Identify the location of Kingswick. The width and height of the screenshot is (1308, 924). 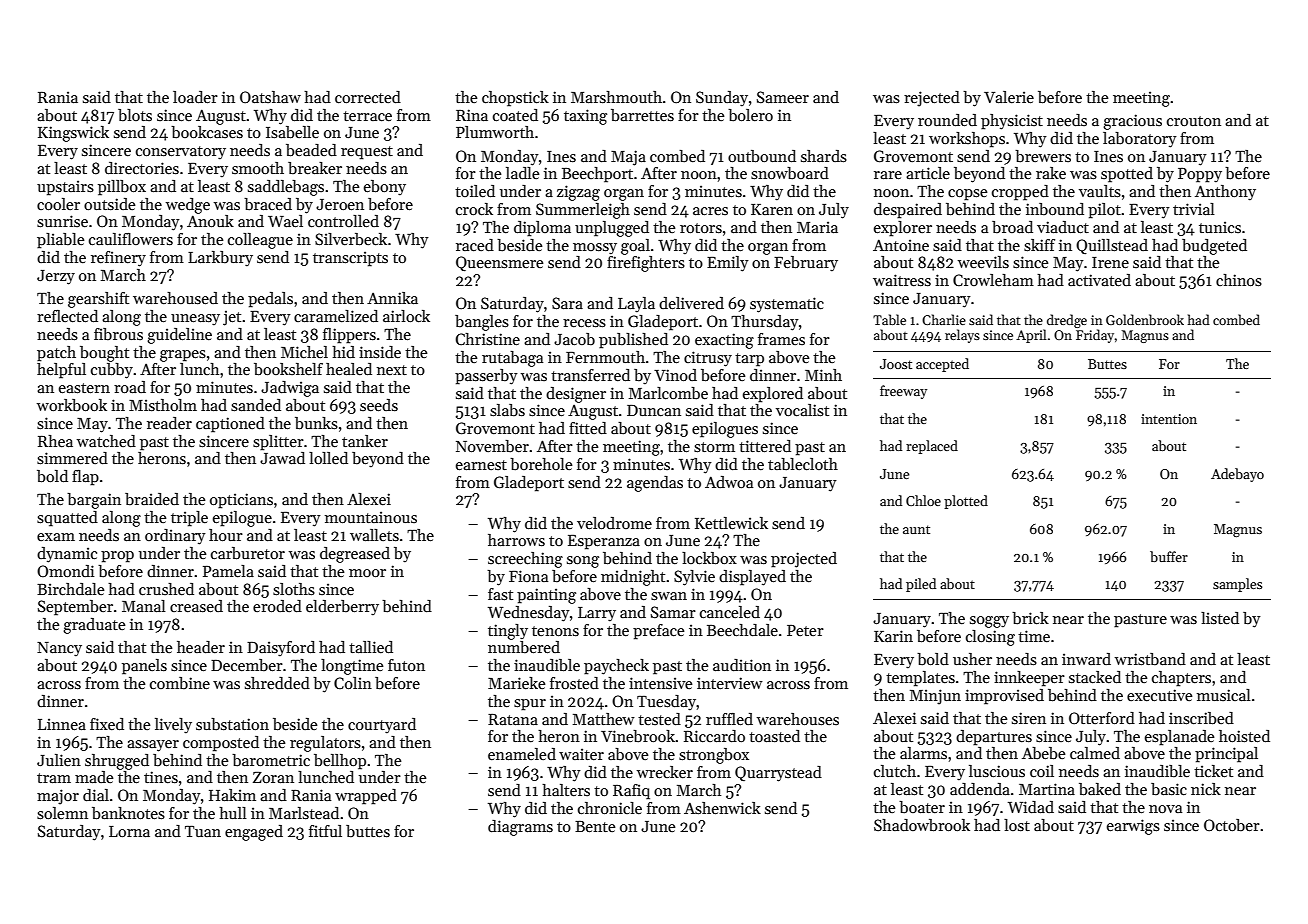
(73, 134).
